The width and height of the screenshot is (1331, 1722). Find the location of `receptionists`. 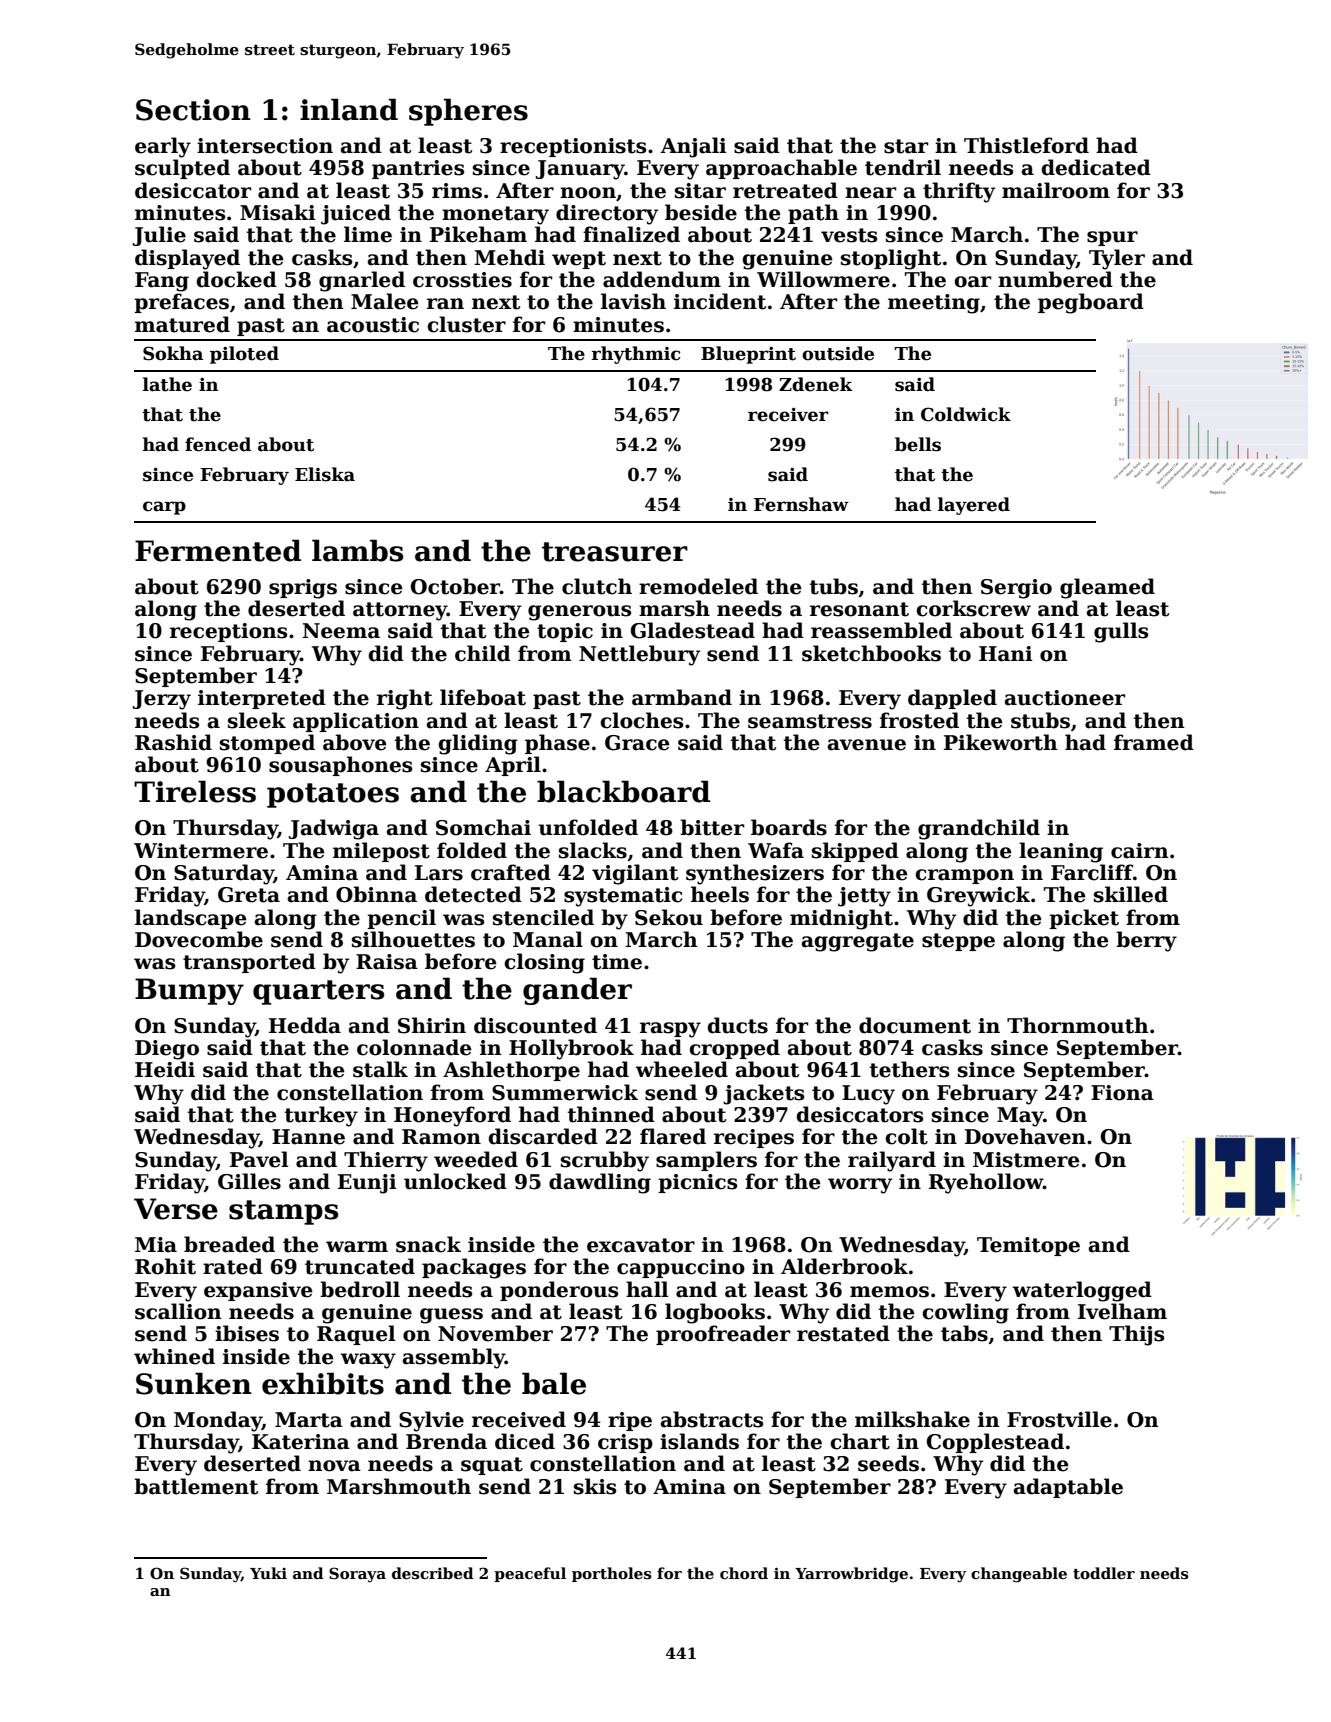

receptionists is located at coordinates (573, 147).
